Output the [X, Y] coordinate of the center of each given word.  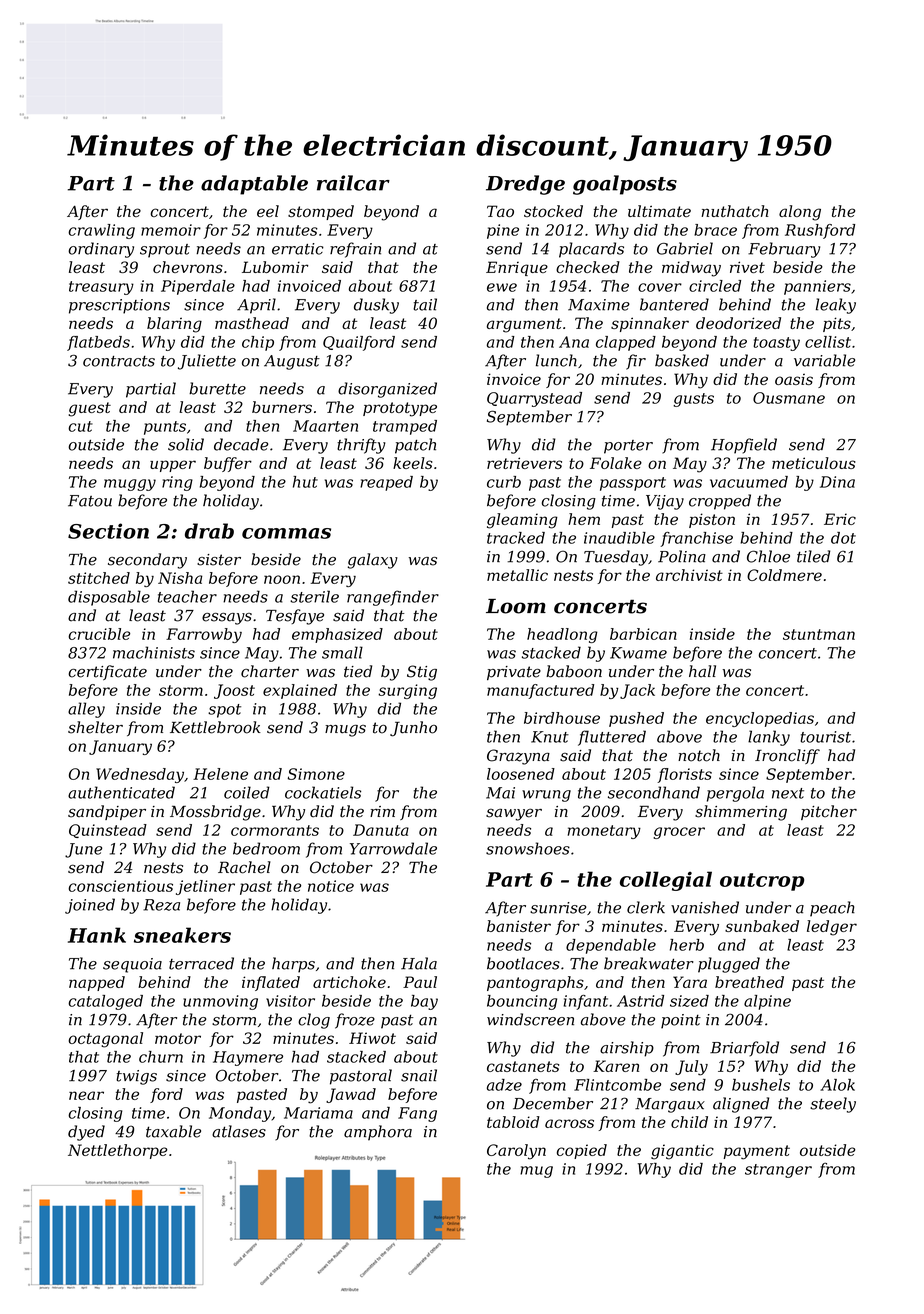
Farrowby [204, 635]
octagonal [106, 1040]
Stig [422, 673]
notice [331, 886]
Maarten [325, 426]
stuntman [819, 634]
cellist [828, 342]
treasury [101, 288]
